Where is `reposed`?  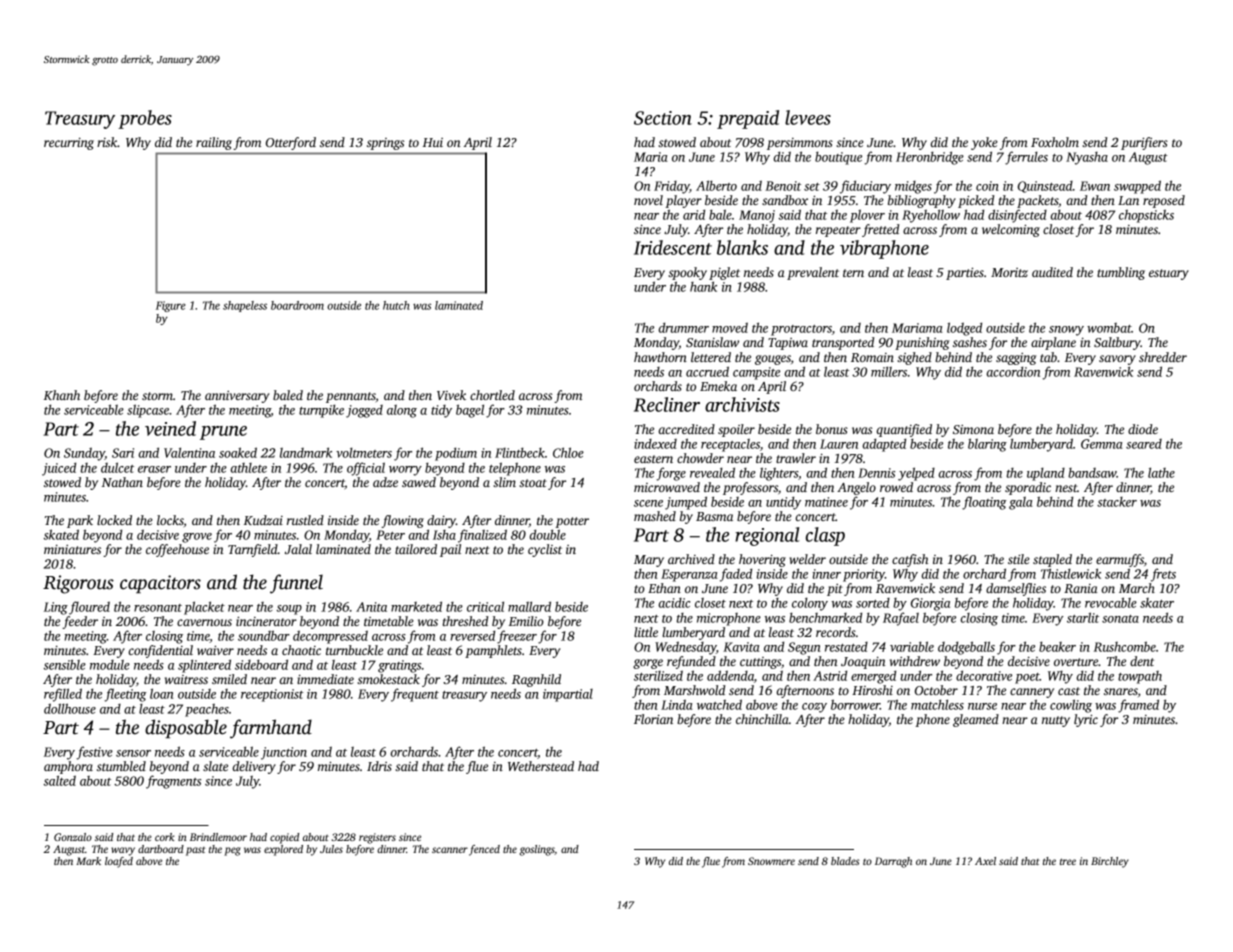 reposed is located at coordinates (1164, 201).
